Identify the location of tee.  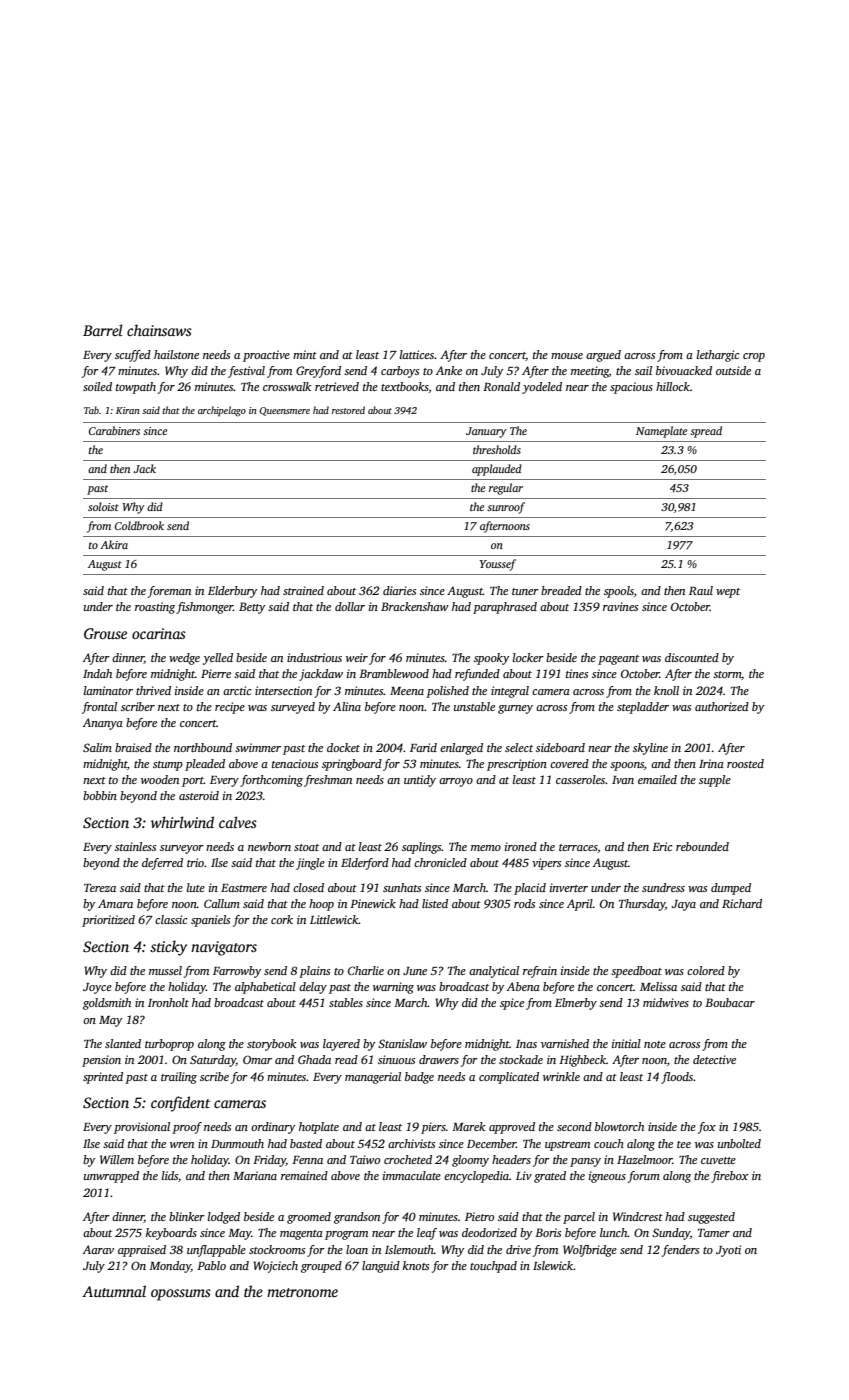
(684, 1144).
